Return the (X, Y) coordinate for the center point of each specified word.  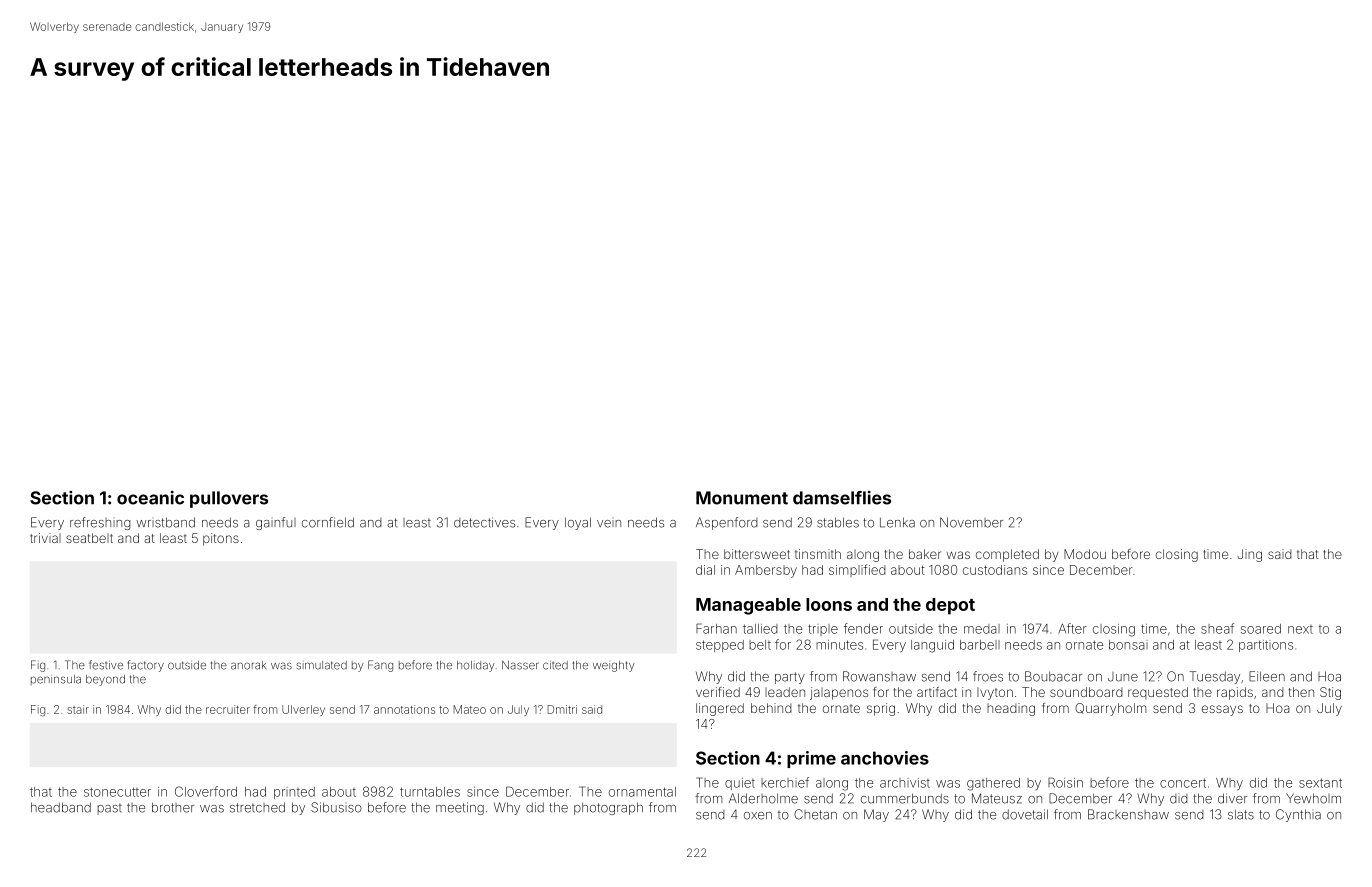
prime (811, 759)
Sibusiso (336, 807)
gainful (276, 523)
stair (78, 709)
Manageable (748, 606)
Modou (1085, 554)
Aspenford (727, 523)
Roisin (1065, 782)
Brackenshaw (1128, 814)
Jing (1249, 555)
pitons (221, 539)
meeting (460, 808)
